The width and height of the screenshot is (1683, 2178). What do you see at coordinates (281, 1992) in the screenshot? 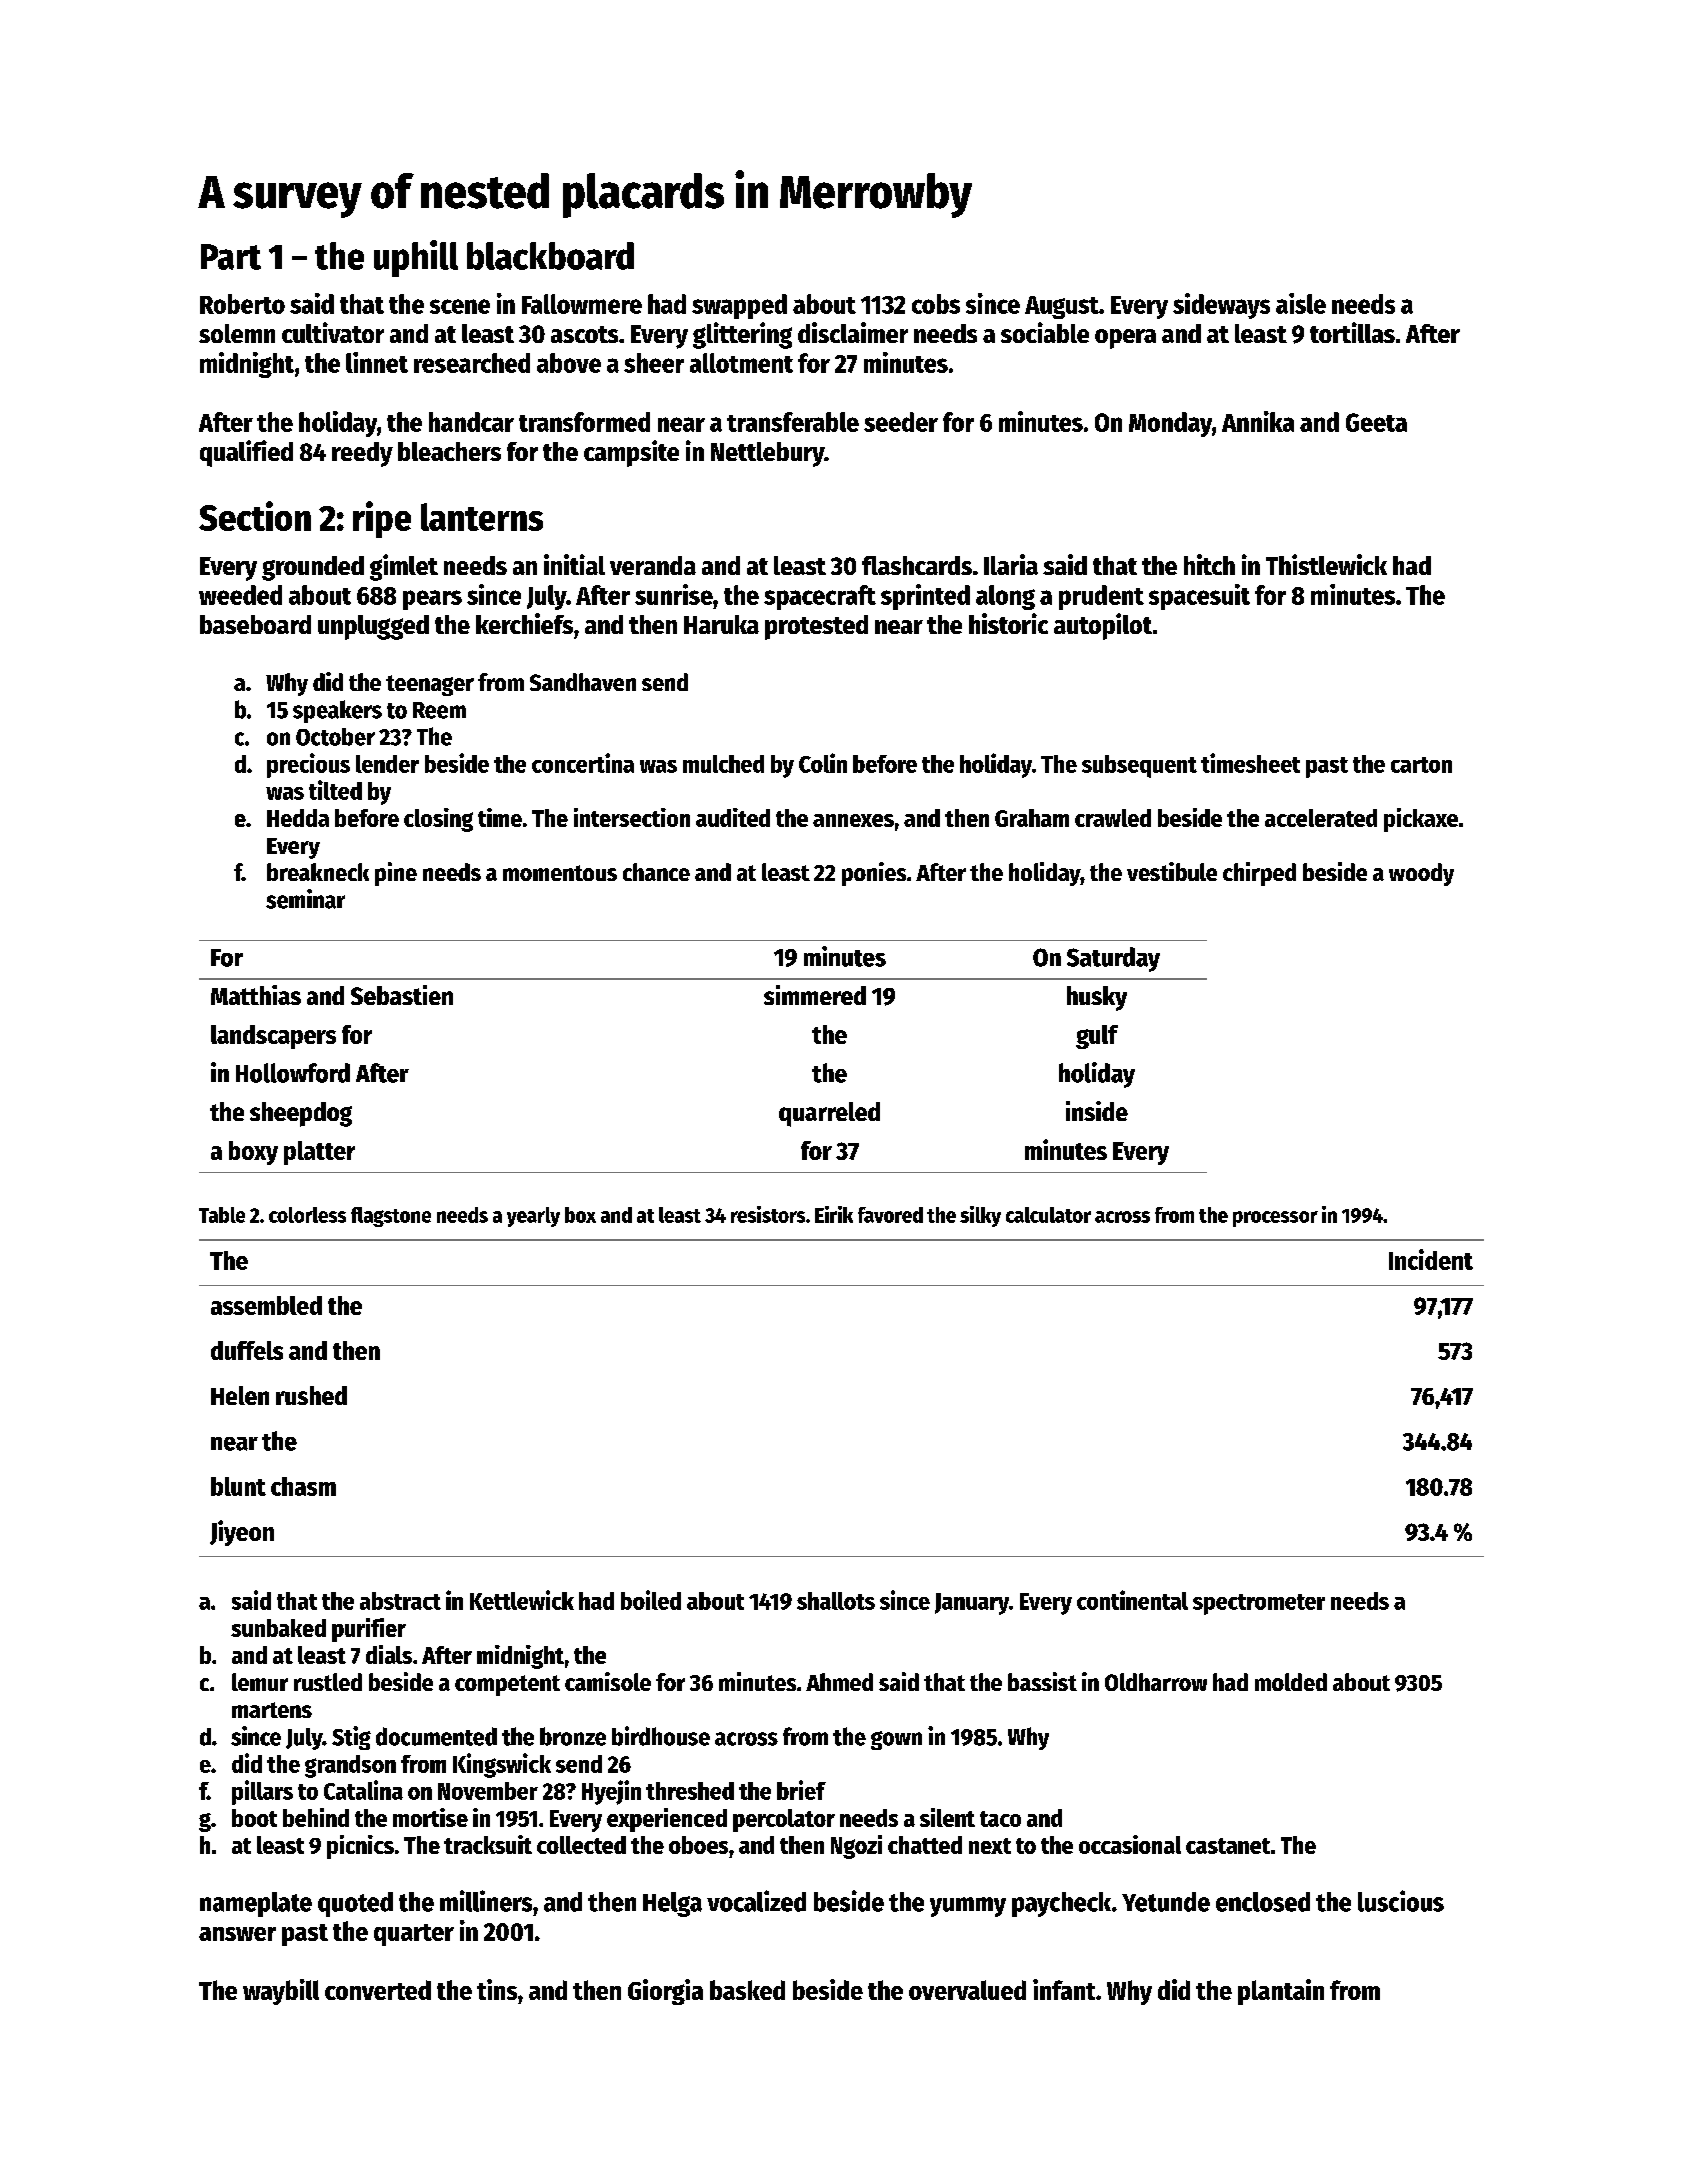
I see `waybill` at bounding box center [281, 1992].
